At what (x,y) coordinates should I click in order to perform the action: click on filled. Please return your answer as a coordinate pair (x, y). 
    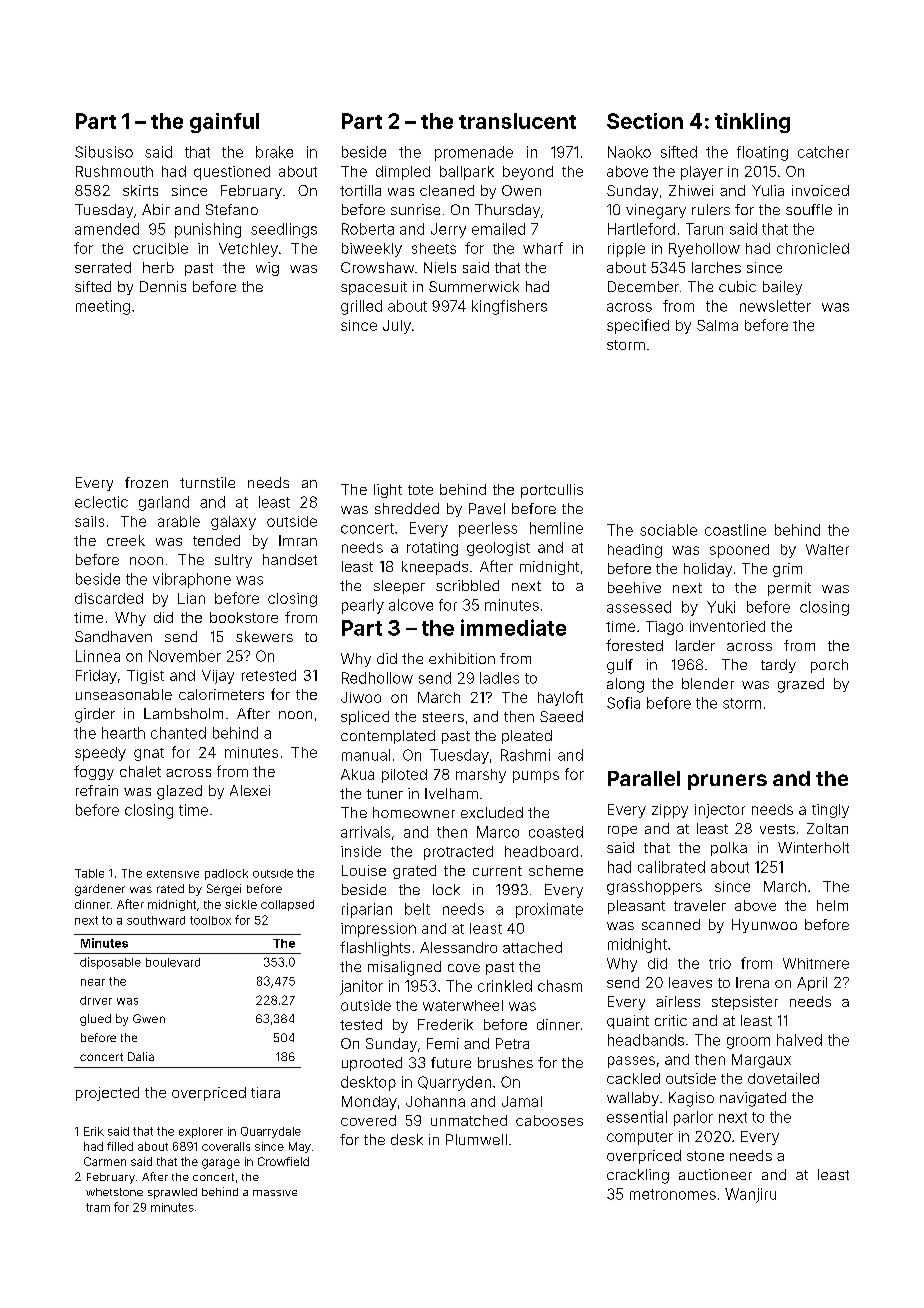
    Looking at the image, I should click on (120, 1146).
